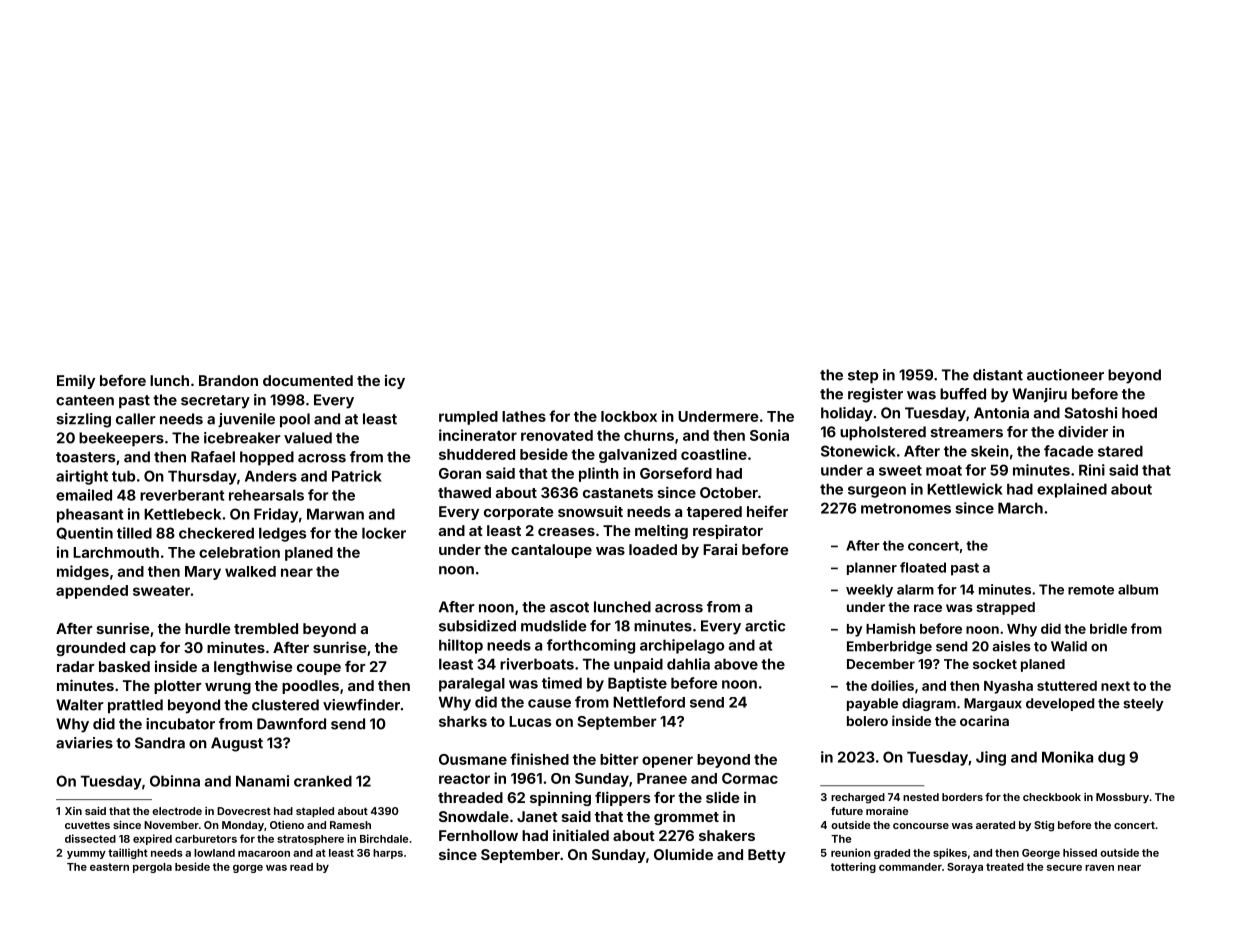  I want to click on icy, so click(395, 382).
